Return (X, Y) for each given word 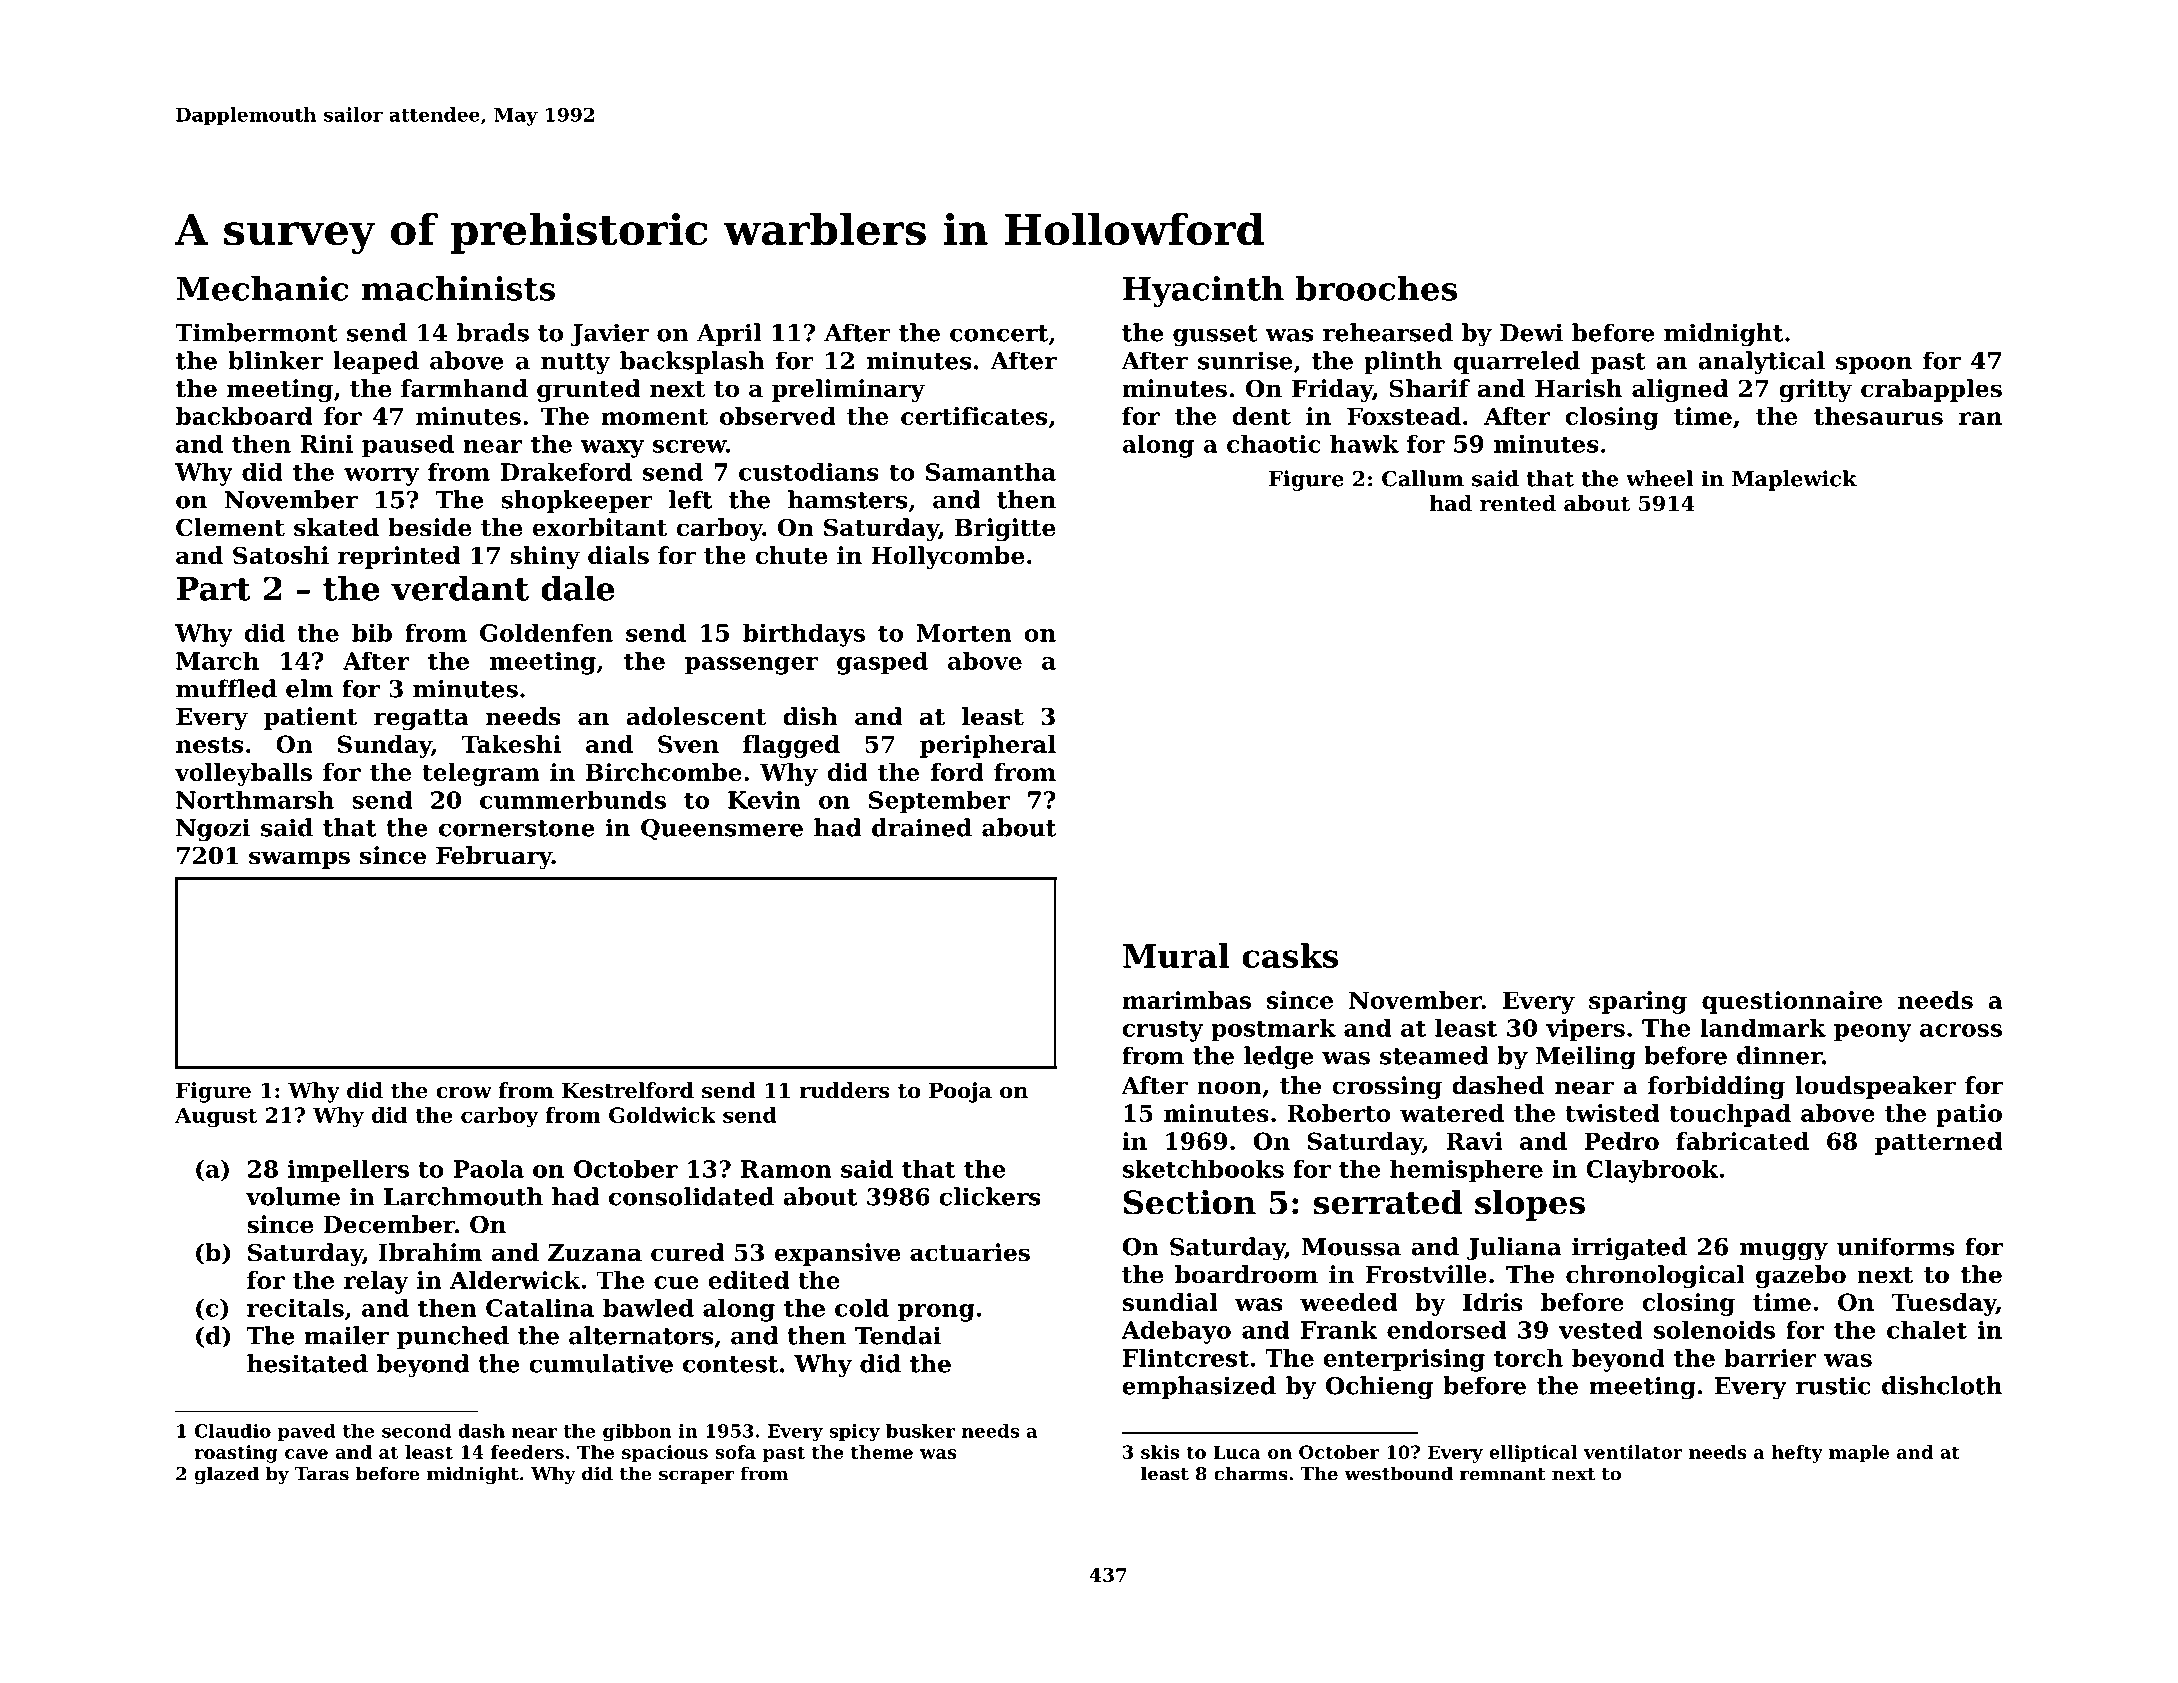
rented (1518, 503)
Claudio (233, 1431)
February (494, 857)
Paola (488, 1168)
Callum (1423, 478)
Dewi (1531, 332)
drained (922, 827)
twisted (1612, 1113)
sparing (1638, 1002)
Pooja (960, 1092)
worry (381, 477)
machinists (458, 288)
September (939, 801)
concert (999, 333)
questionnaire (1792, 1002)
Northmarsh (255, 799)
